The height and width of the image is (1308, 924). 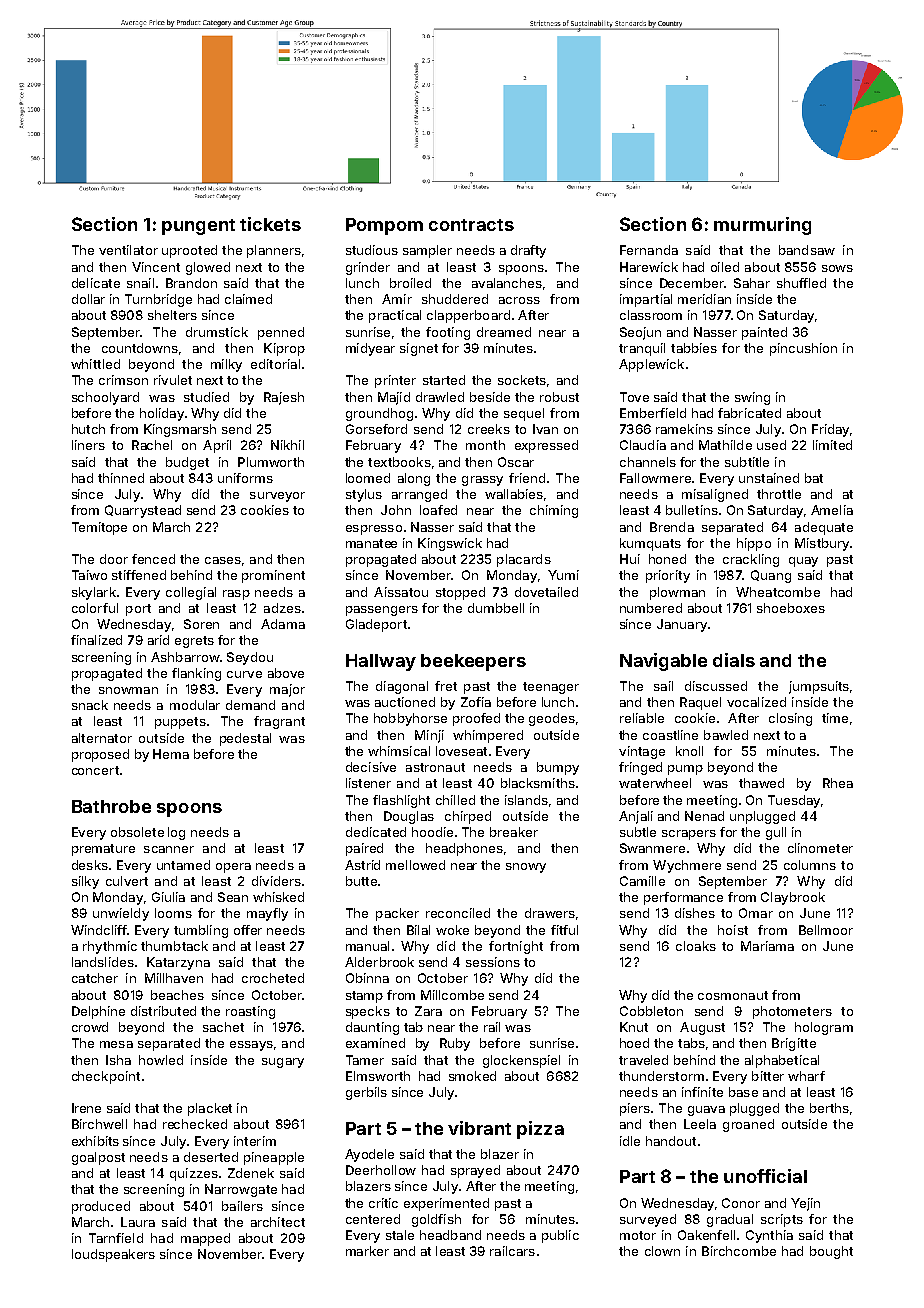 What do you see at coordinates (540, 1130) in the image?
I see `pizza` at bounding box center [540, 1130].
